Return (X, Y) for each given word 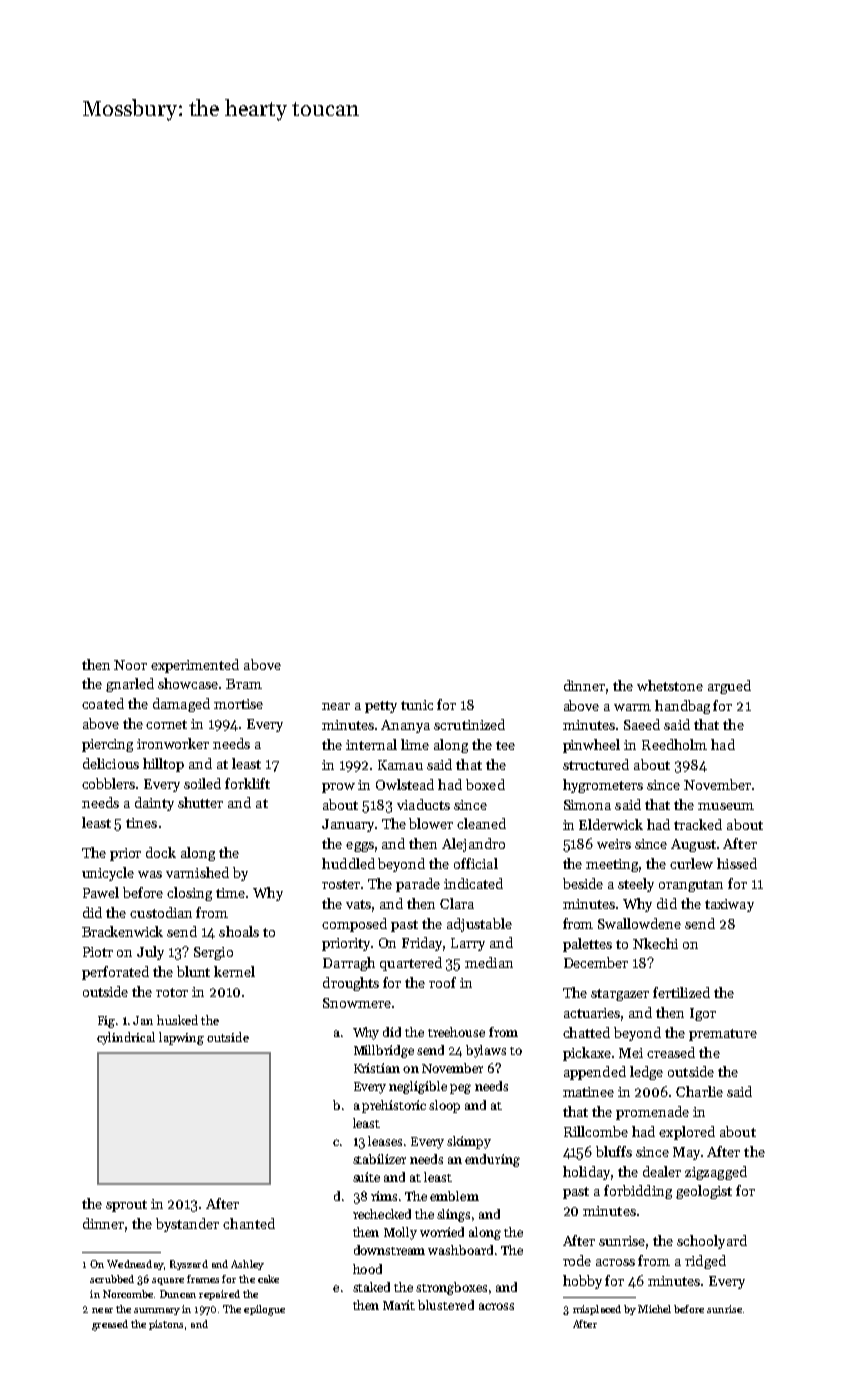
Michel (654, 1309)
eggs (360, 847)
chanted (249, 1223)
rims (384, 1196)
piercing (107, 745)
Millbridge (384, 1051)
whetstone (670, 685)
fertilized (681, 992)
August (693, 845)
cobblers (108, 783)
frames (203, 1279)
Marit (399, 1305)
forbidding (638, 1192)
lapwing (181, 1038)
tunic (417, 705)
